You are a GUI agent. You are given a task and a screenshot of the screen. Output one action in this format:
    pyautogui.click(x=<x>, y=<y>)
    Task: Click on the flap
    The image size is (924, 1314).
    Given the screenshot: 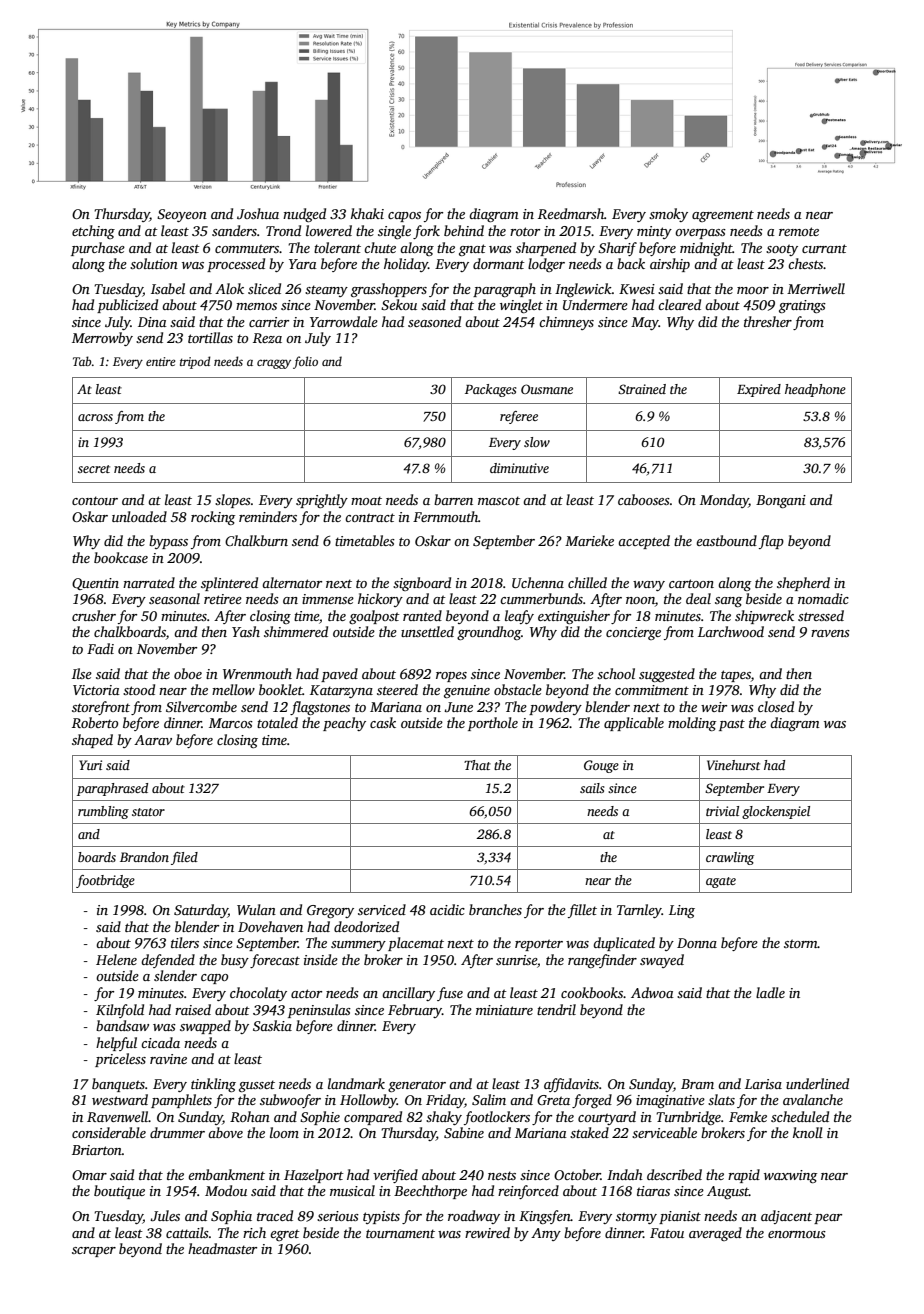 What is the action you would take?
    pyautogui.click(x=771, y=542)
